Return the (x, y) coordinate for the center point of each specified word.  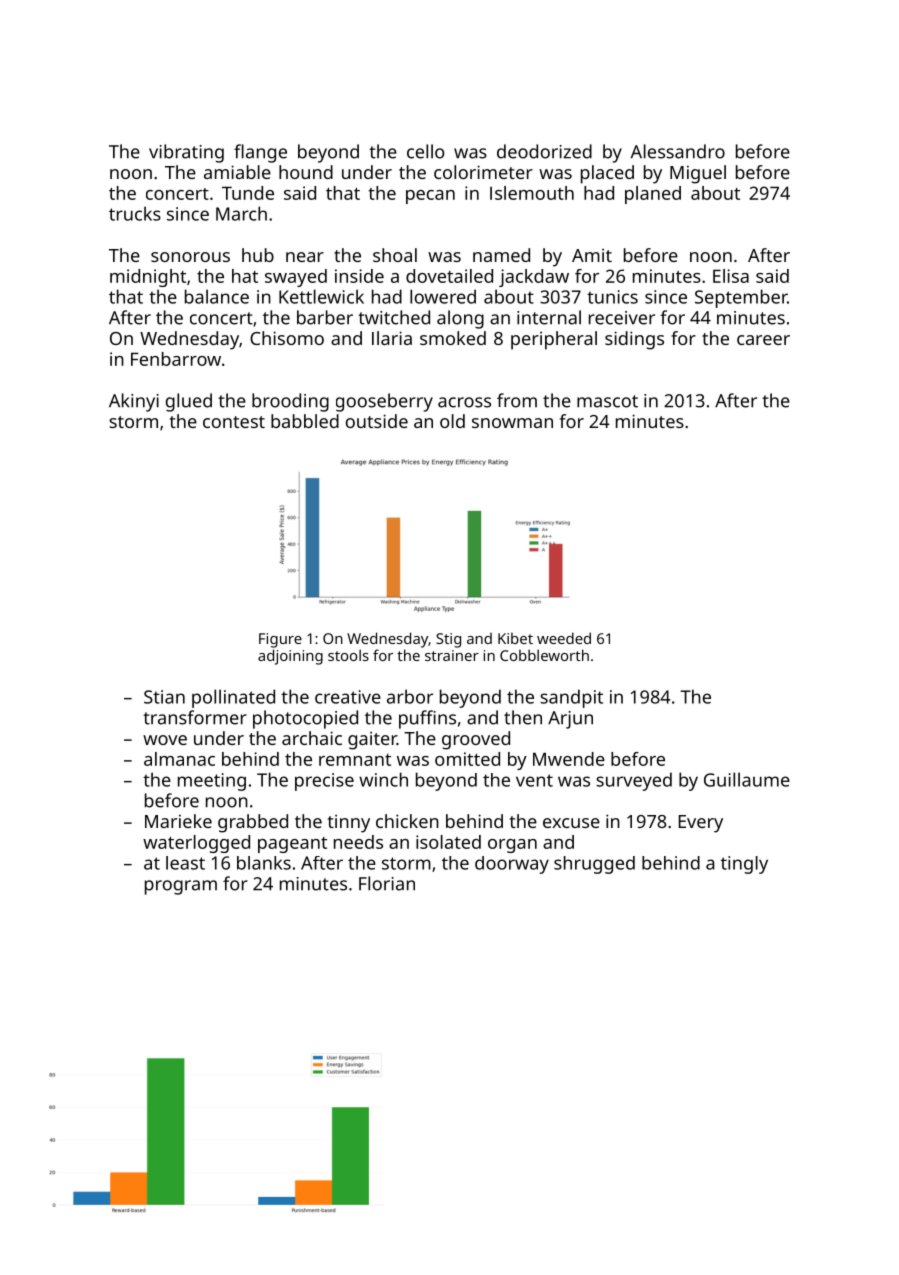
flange (260, 153)
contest (234, 422)
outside (377, 421)
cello (426, 151)
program (181, 887)
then (523, 717)
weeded (564, 638)
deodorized (544, 151)
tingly (744, 865)
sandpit (571, 698)
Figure (280, 640)
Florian (387, 883)
